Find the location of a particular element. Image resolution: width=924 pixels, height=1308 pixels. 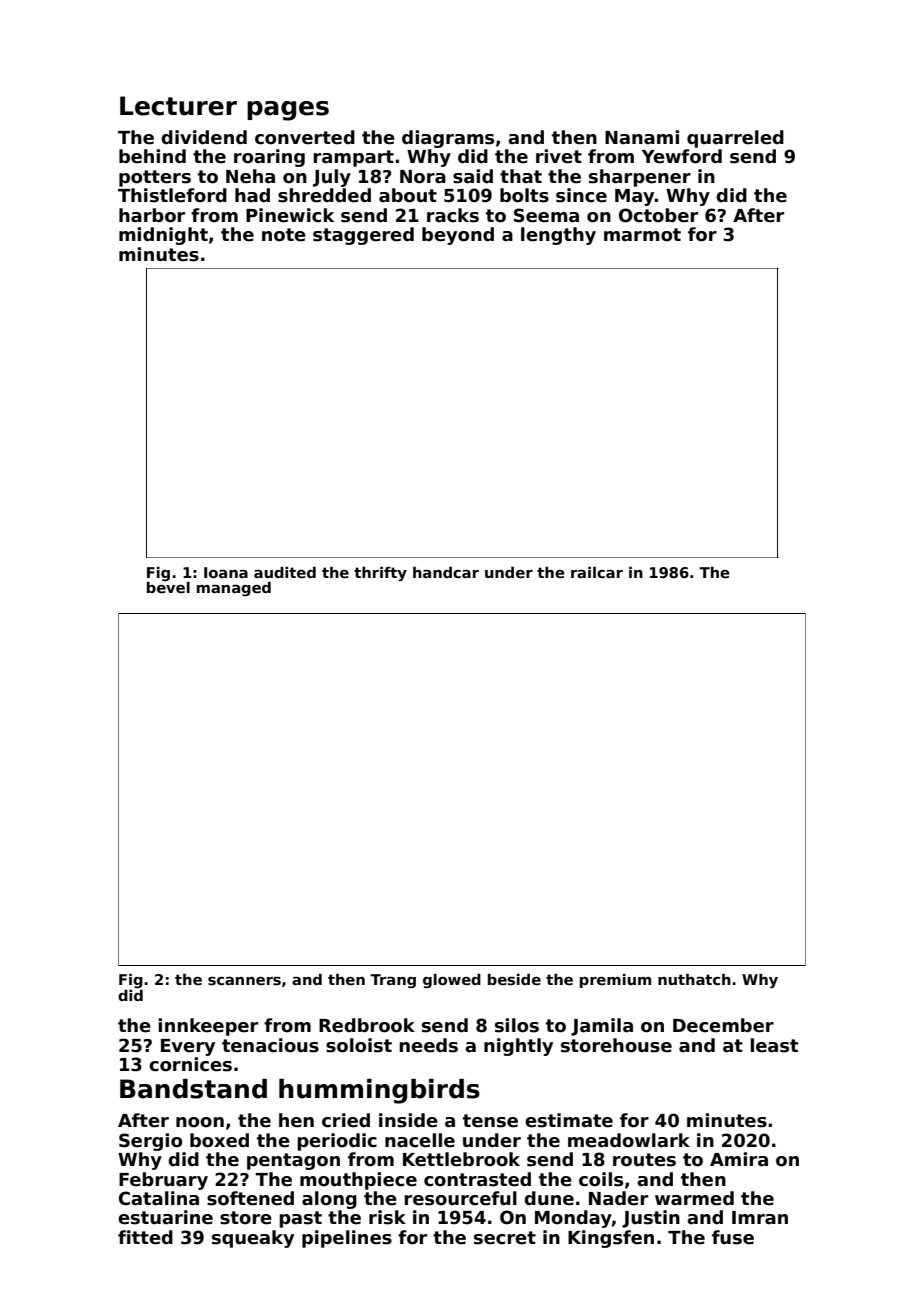

pipelines is located at coordinates (347, 1239).
